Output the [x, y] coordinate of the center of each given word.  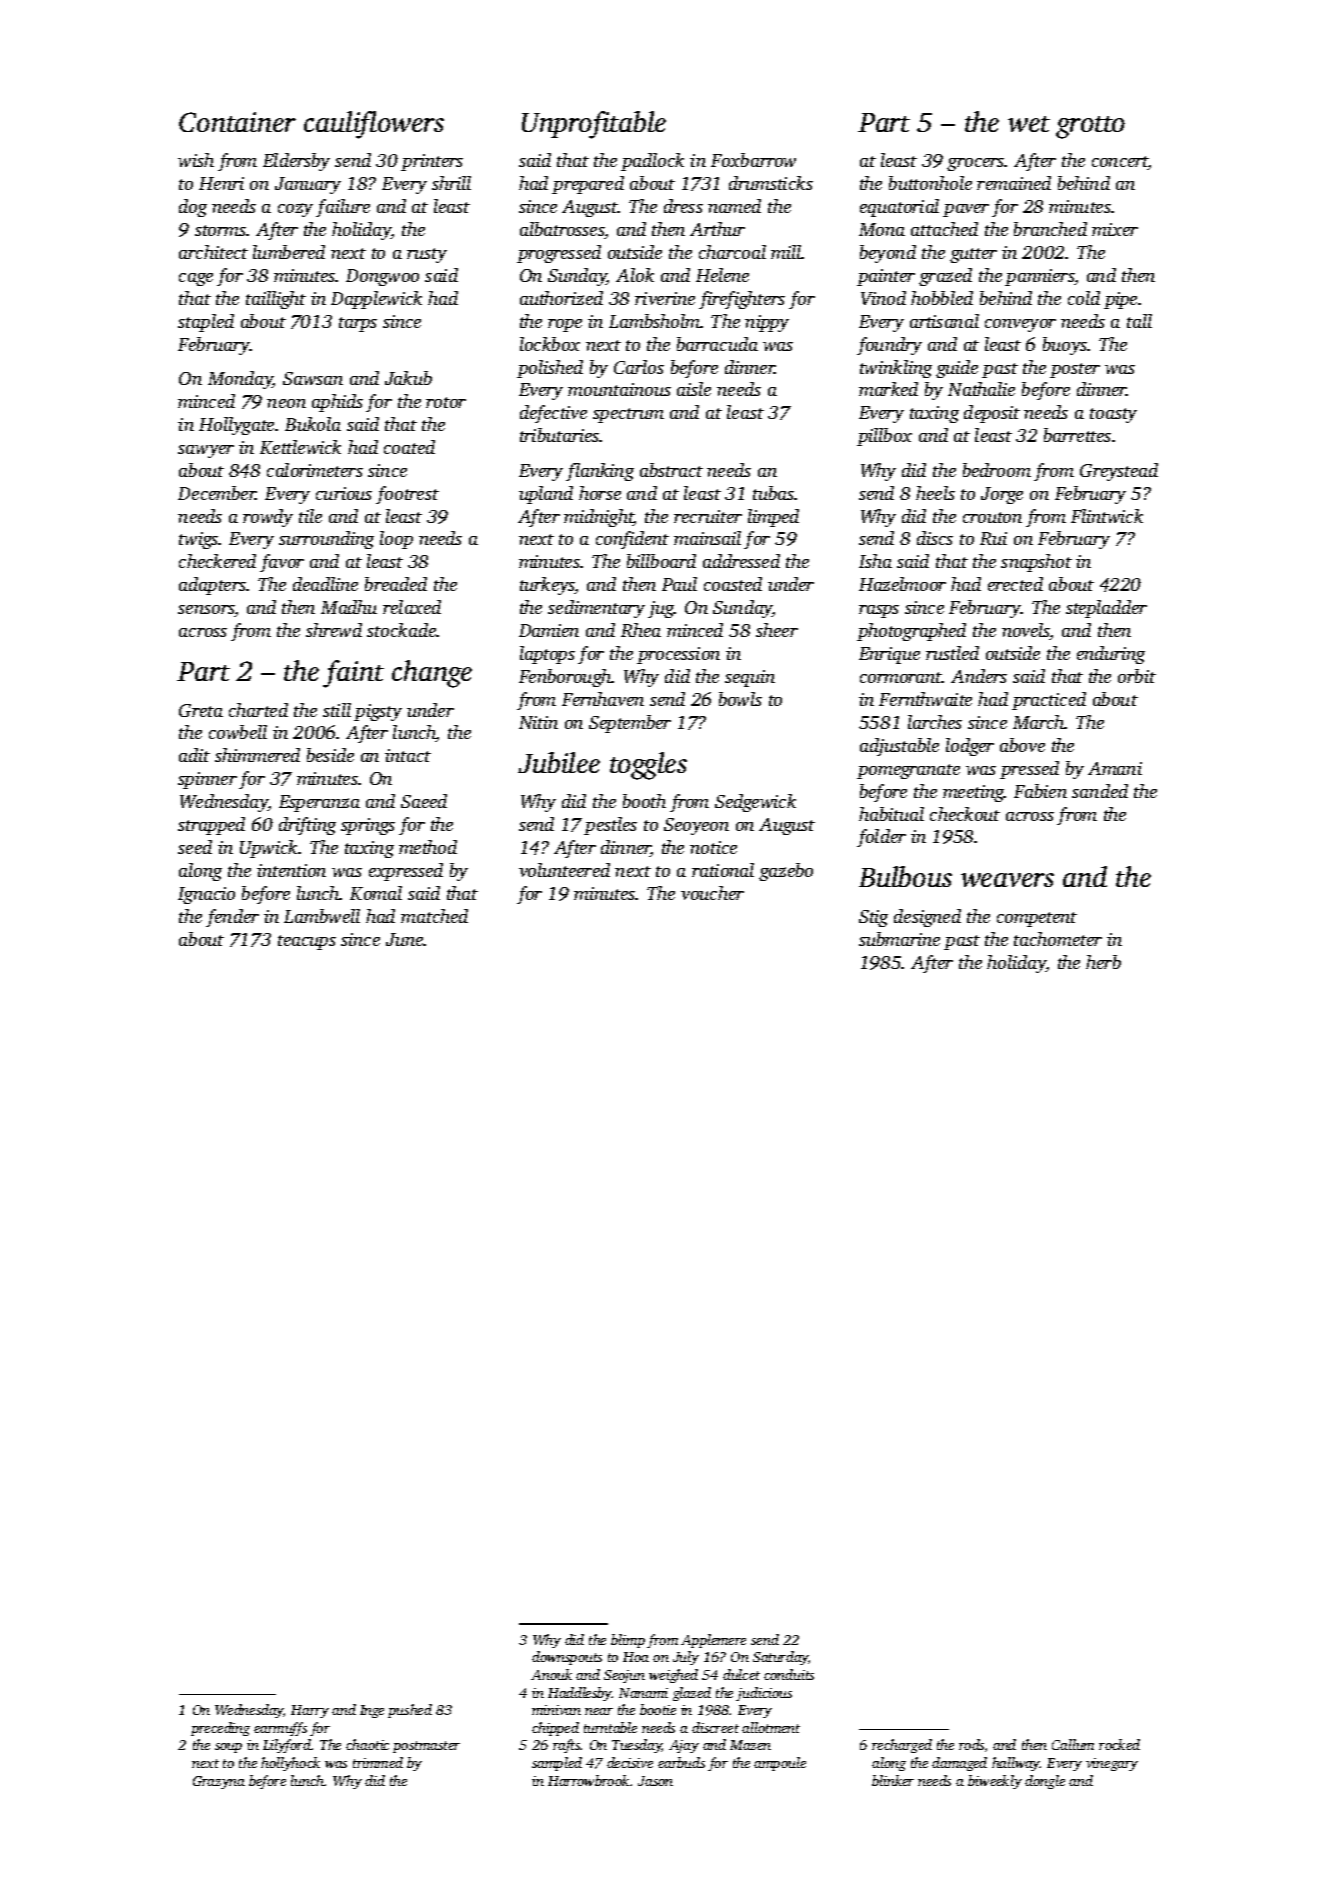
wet [1029, 124]
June [405, 939]
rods [971, 1744]
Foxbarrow [753, 160]
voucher [712, 893]
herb [1103, 962]
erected [1015, 584]
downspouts [567, 1658]
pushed [410, 1711]
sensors [206, 611]
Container [237, 122]
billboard [661, 561]
